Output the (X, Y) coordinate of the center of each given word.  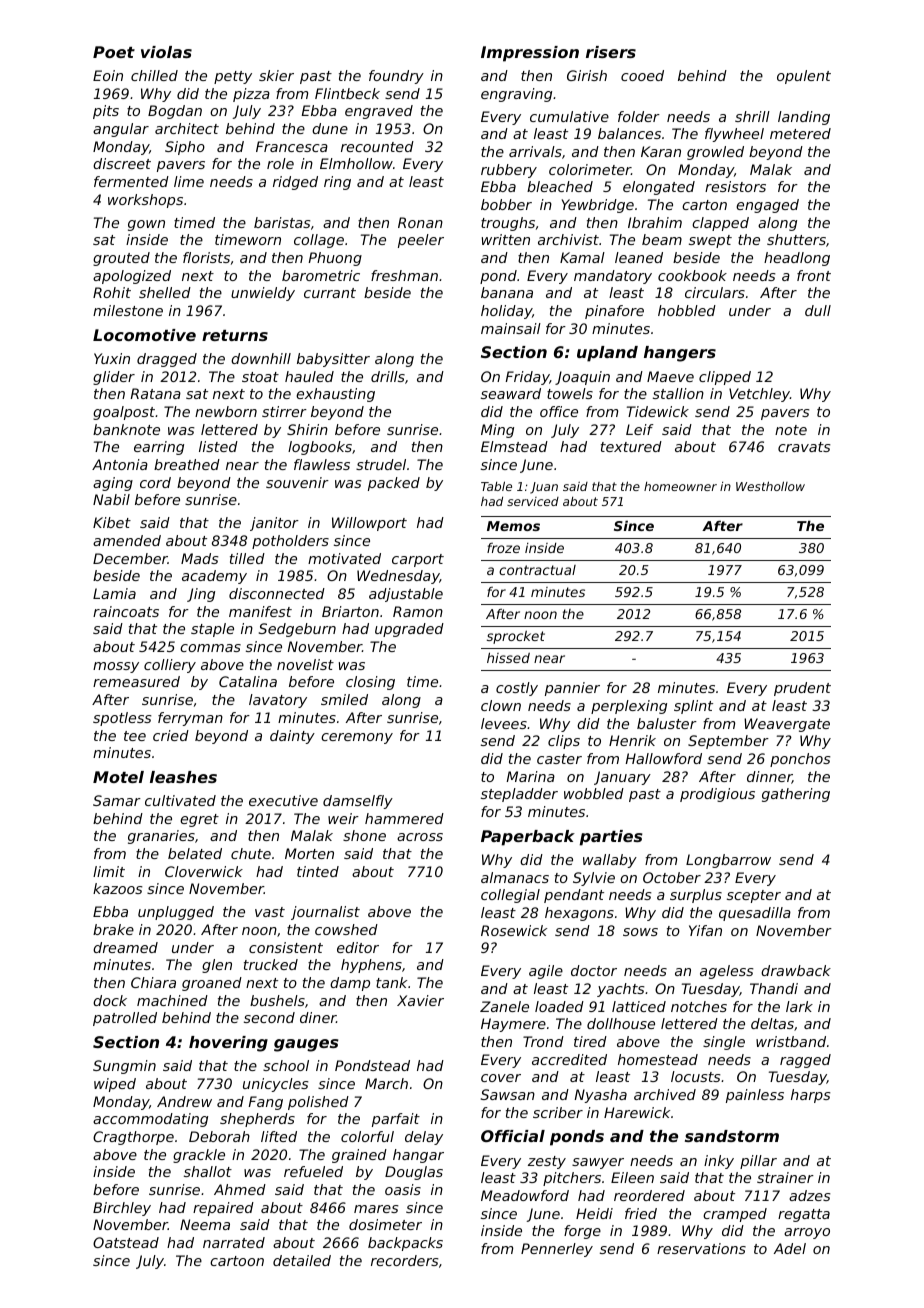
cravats (804, 447)
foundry (396, 77)
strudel (381, 464)
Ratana (155, 393)
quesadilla (755, 914)
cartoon (237, 1261)
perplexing (629, 707)
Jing (201, 595)
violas (166, 52)
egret (199, 820)
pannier (572, 689)
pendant (574, 896)
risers (611, 52)
